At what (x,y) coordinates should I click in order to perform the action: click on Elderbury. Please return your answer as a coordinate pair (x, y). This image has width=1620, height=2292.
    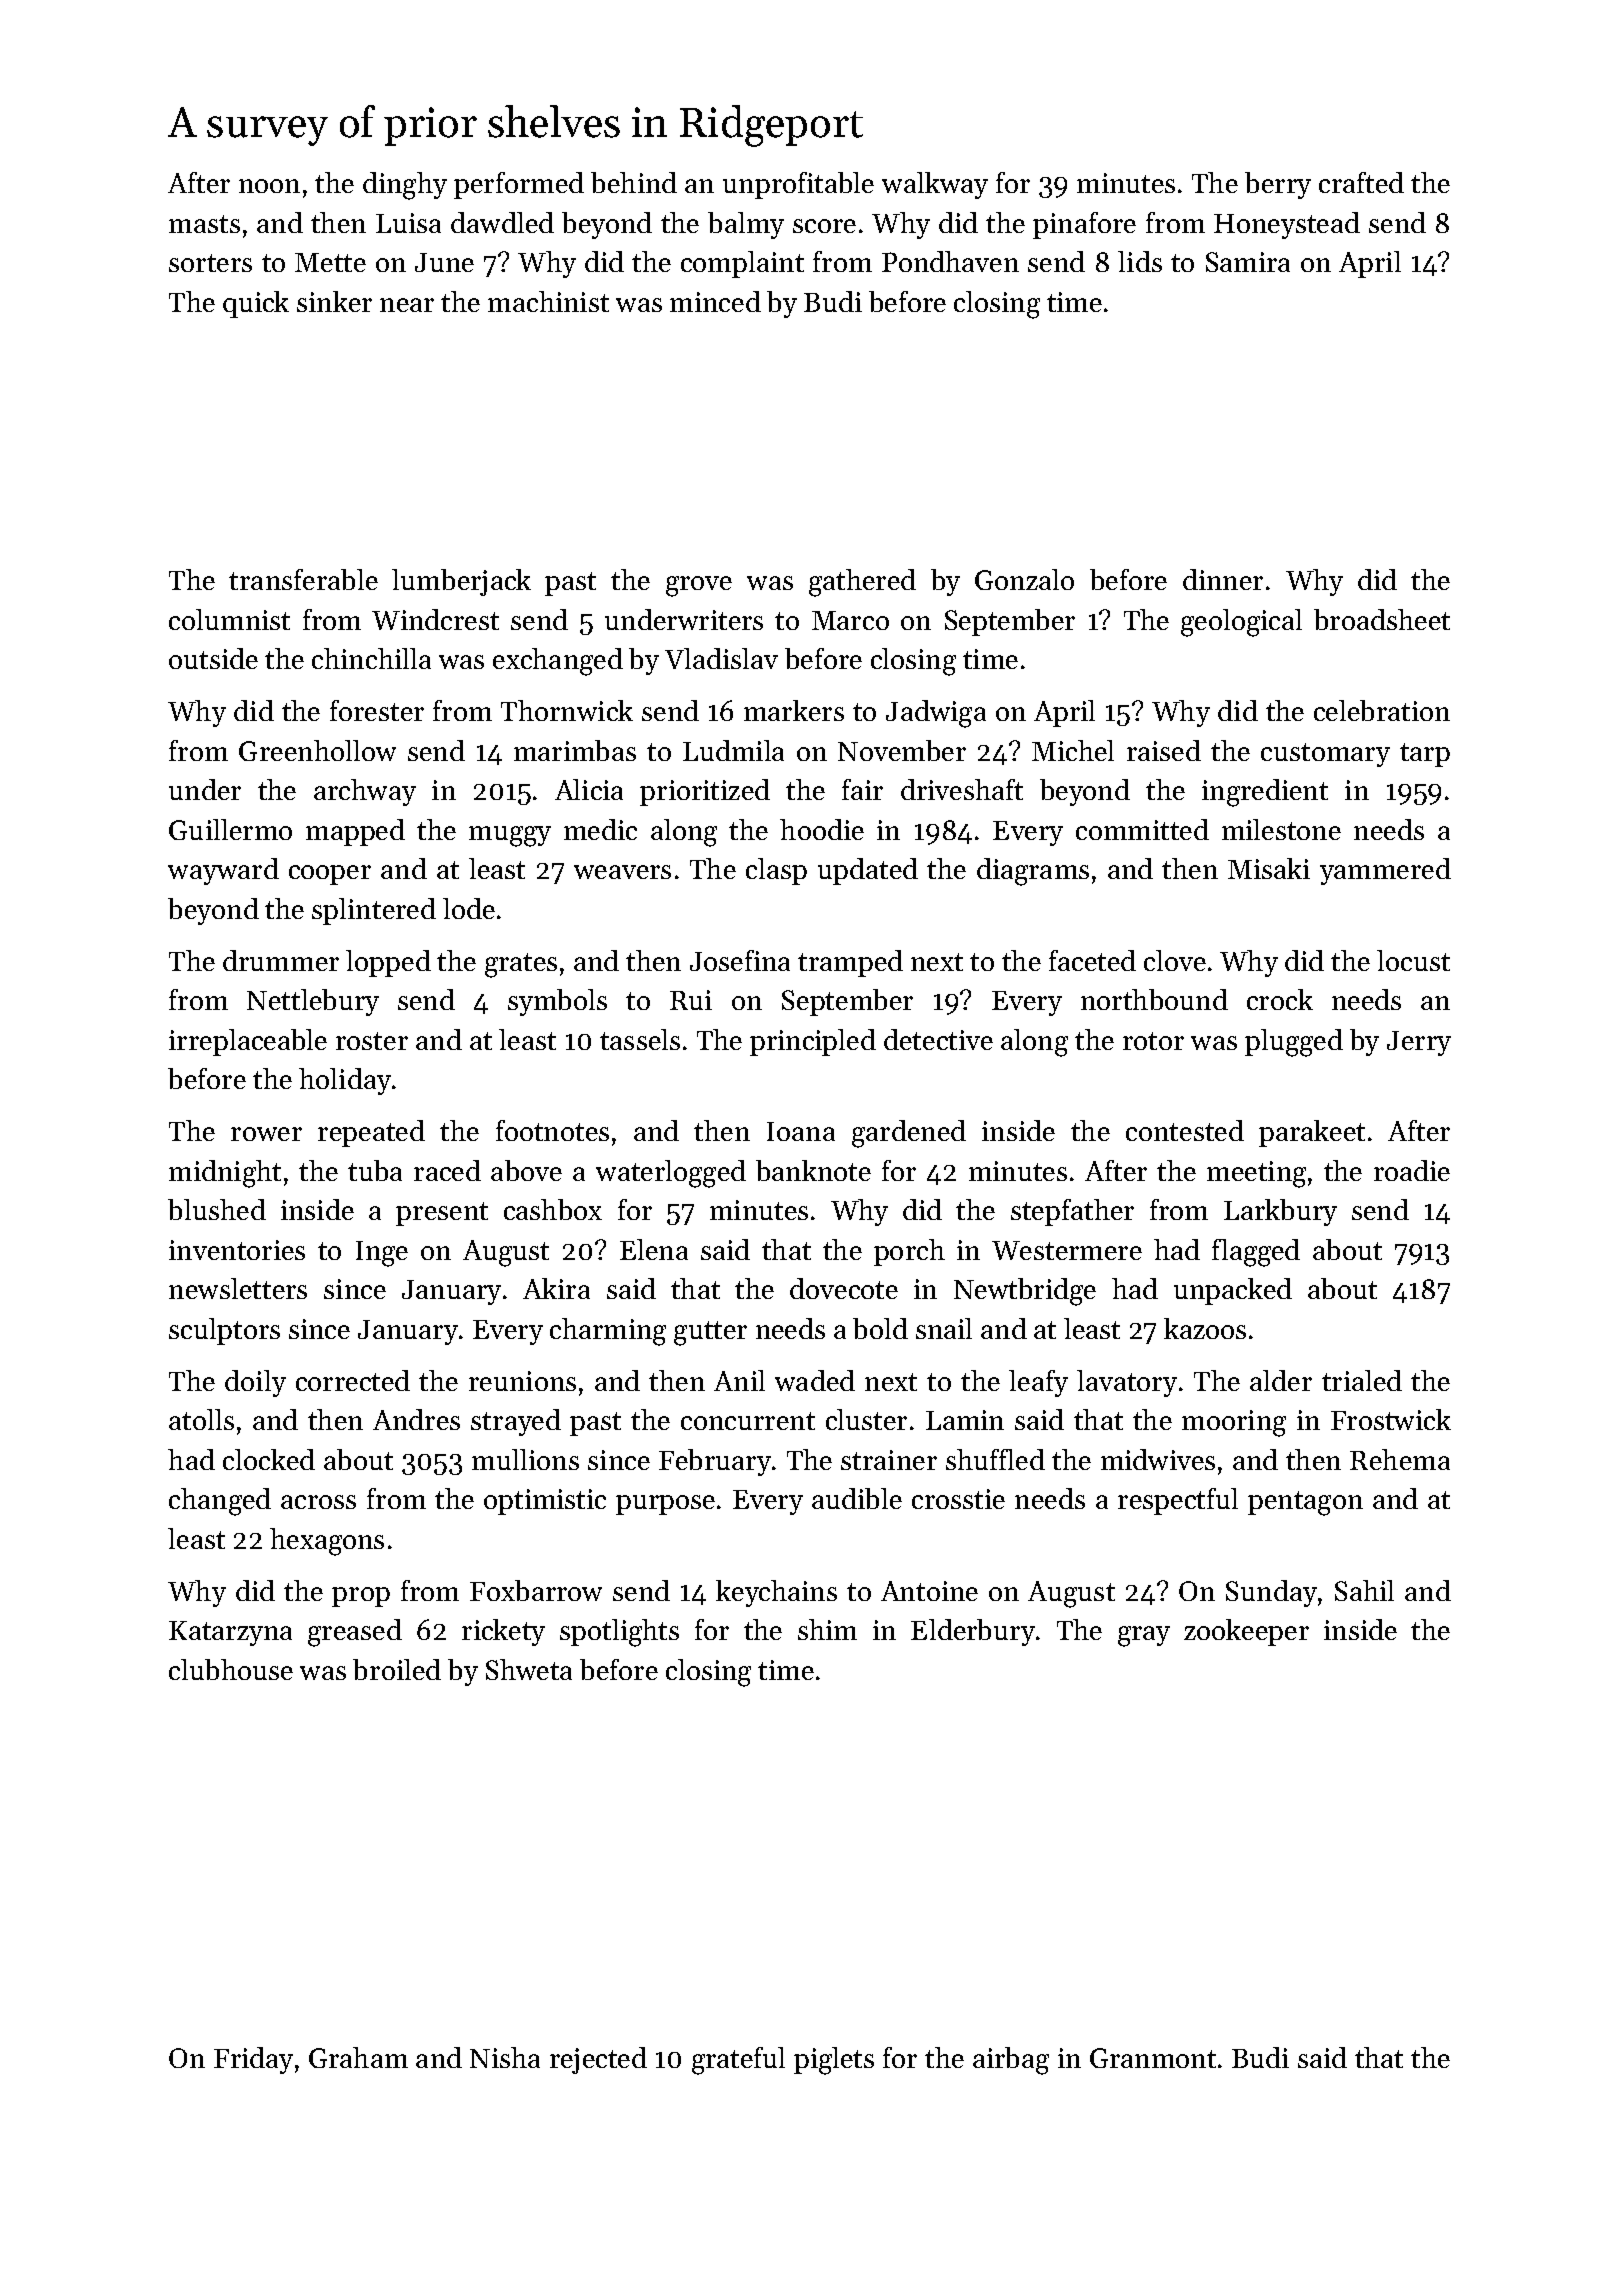
    Looking at the image, I should click on (973, 1632).
